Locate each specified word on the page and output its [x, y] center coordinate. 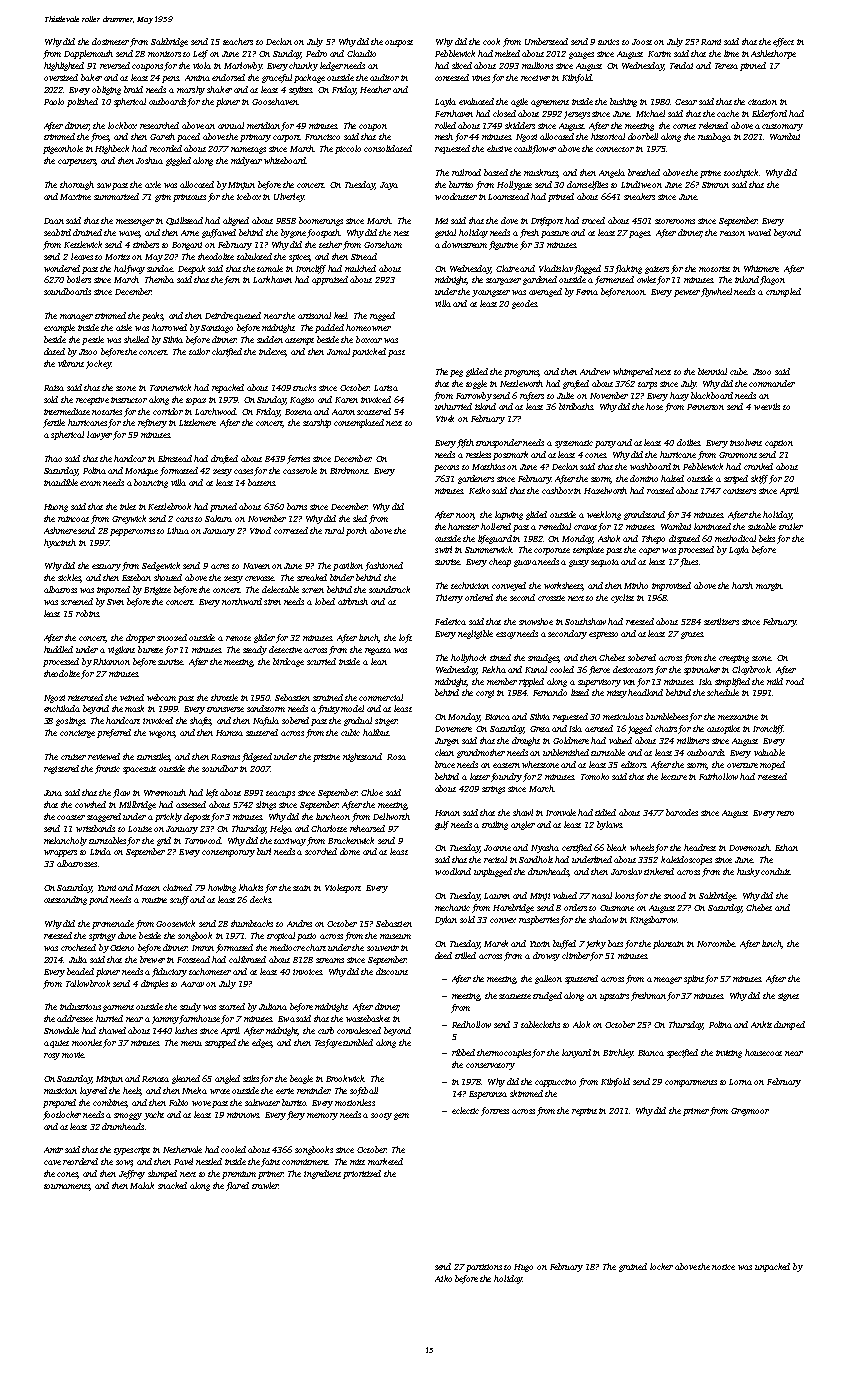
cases [243, 471]
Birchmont [349, 470]
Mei [441, 221]
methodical [735, 538]
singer [386, 722]
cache [728, 113]
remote [238, 638]
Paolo [54, 101]
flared [237, 1186]
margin [769, 587]
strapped [220, 1043]
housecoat [763, 1052]
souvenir [383, 948]
